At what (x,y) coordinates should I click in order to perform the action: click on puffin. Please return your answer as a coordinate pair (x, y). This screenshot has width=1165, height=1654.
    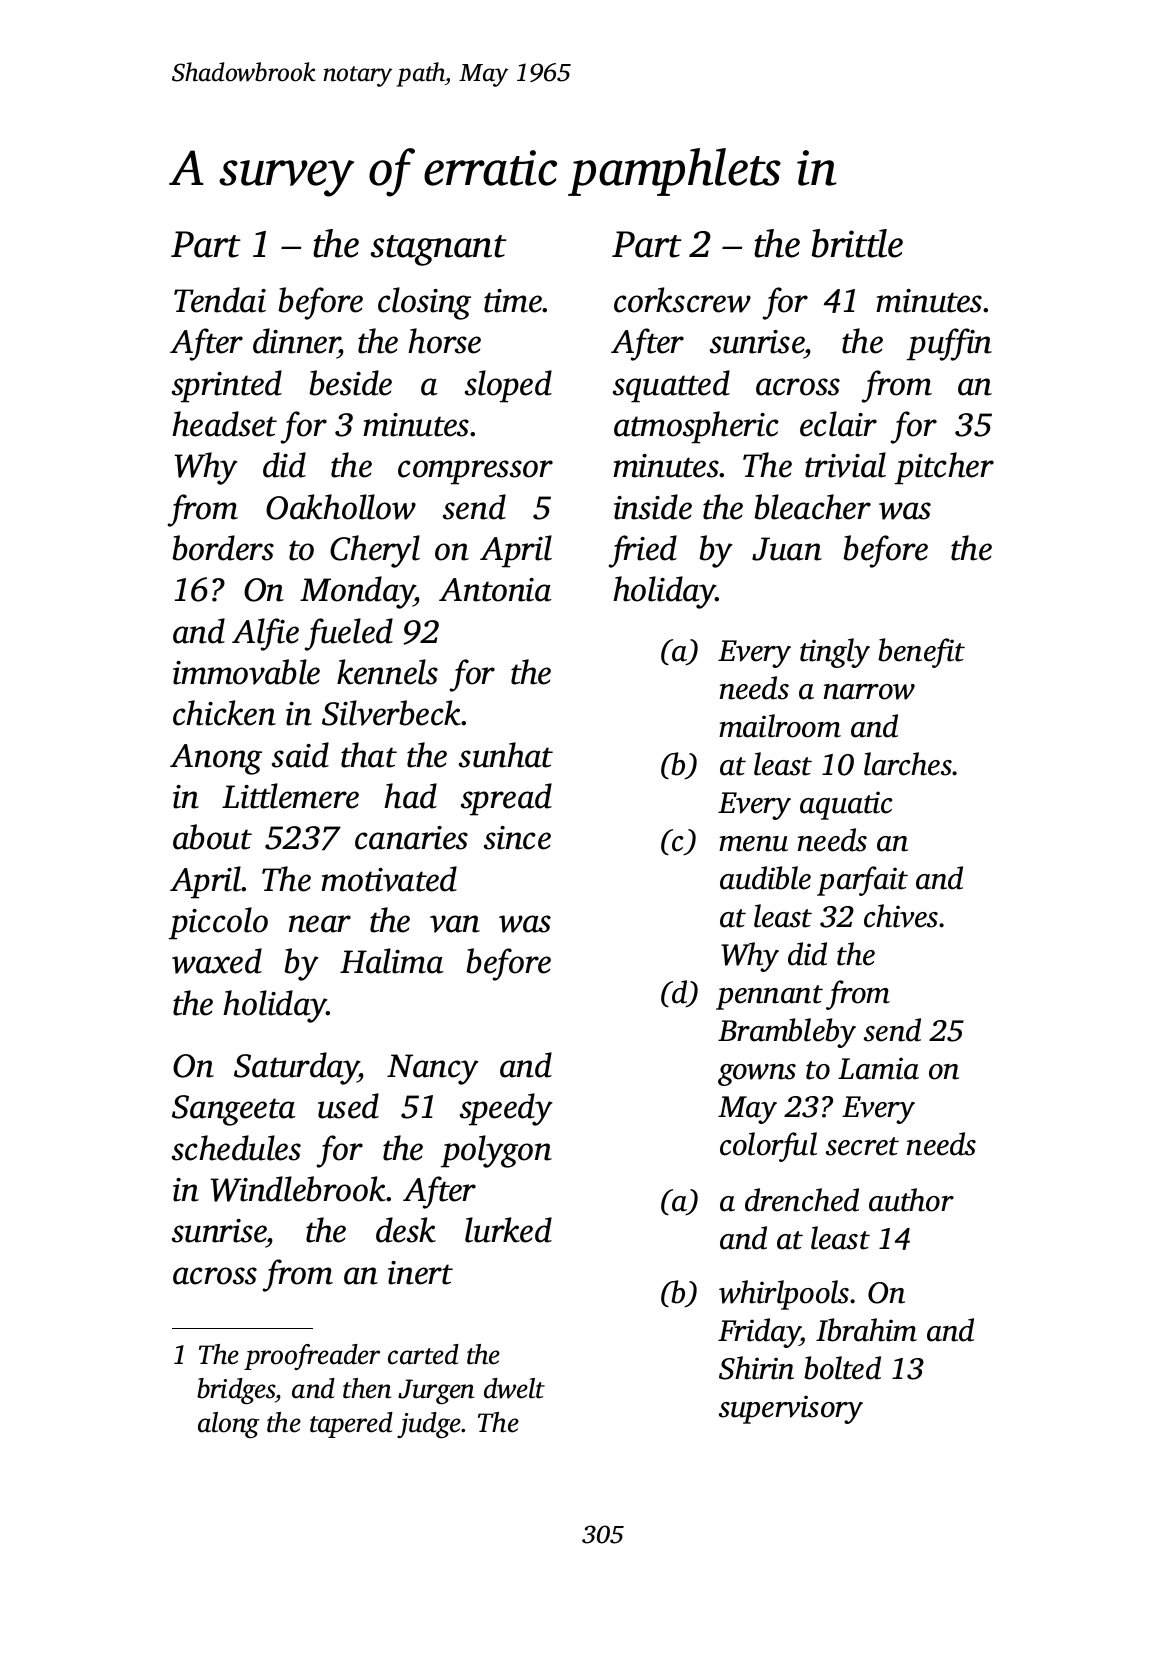
    Looking at the image, I should click on (949, 344).
